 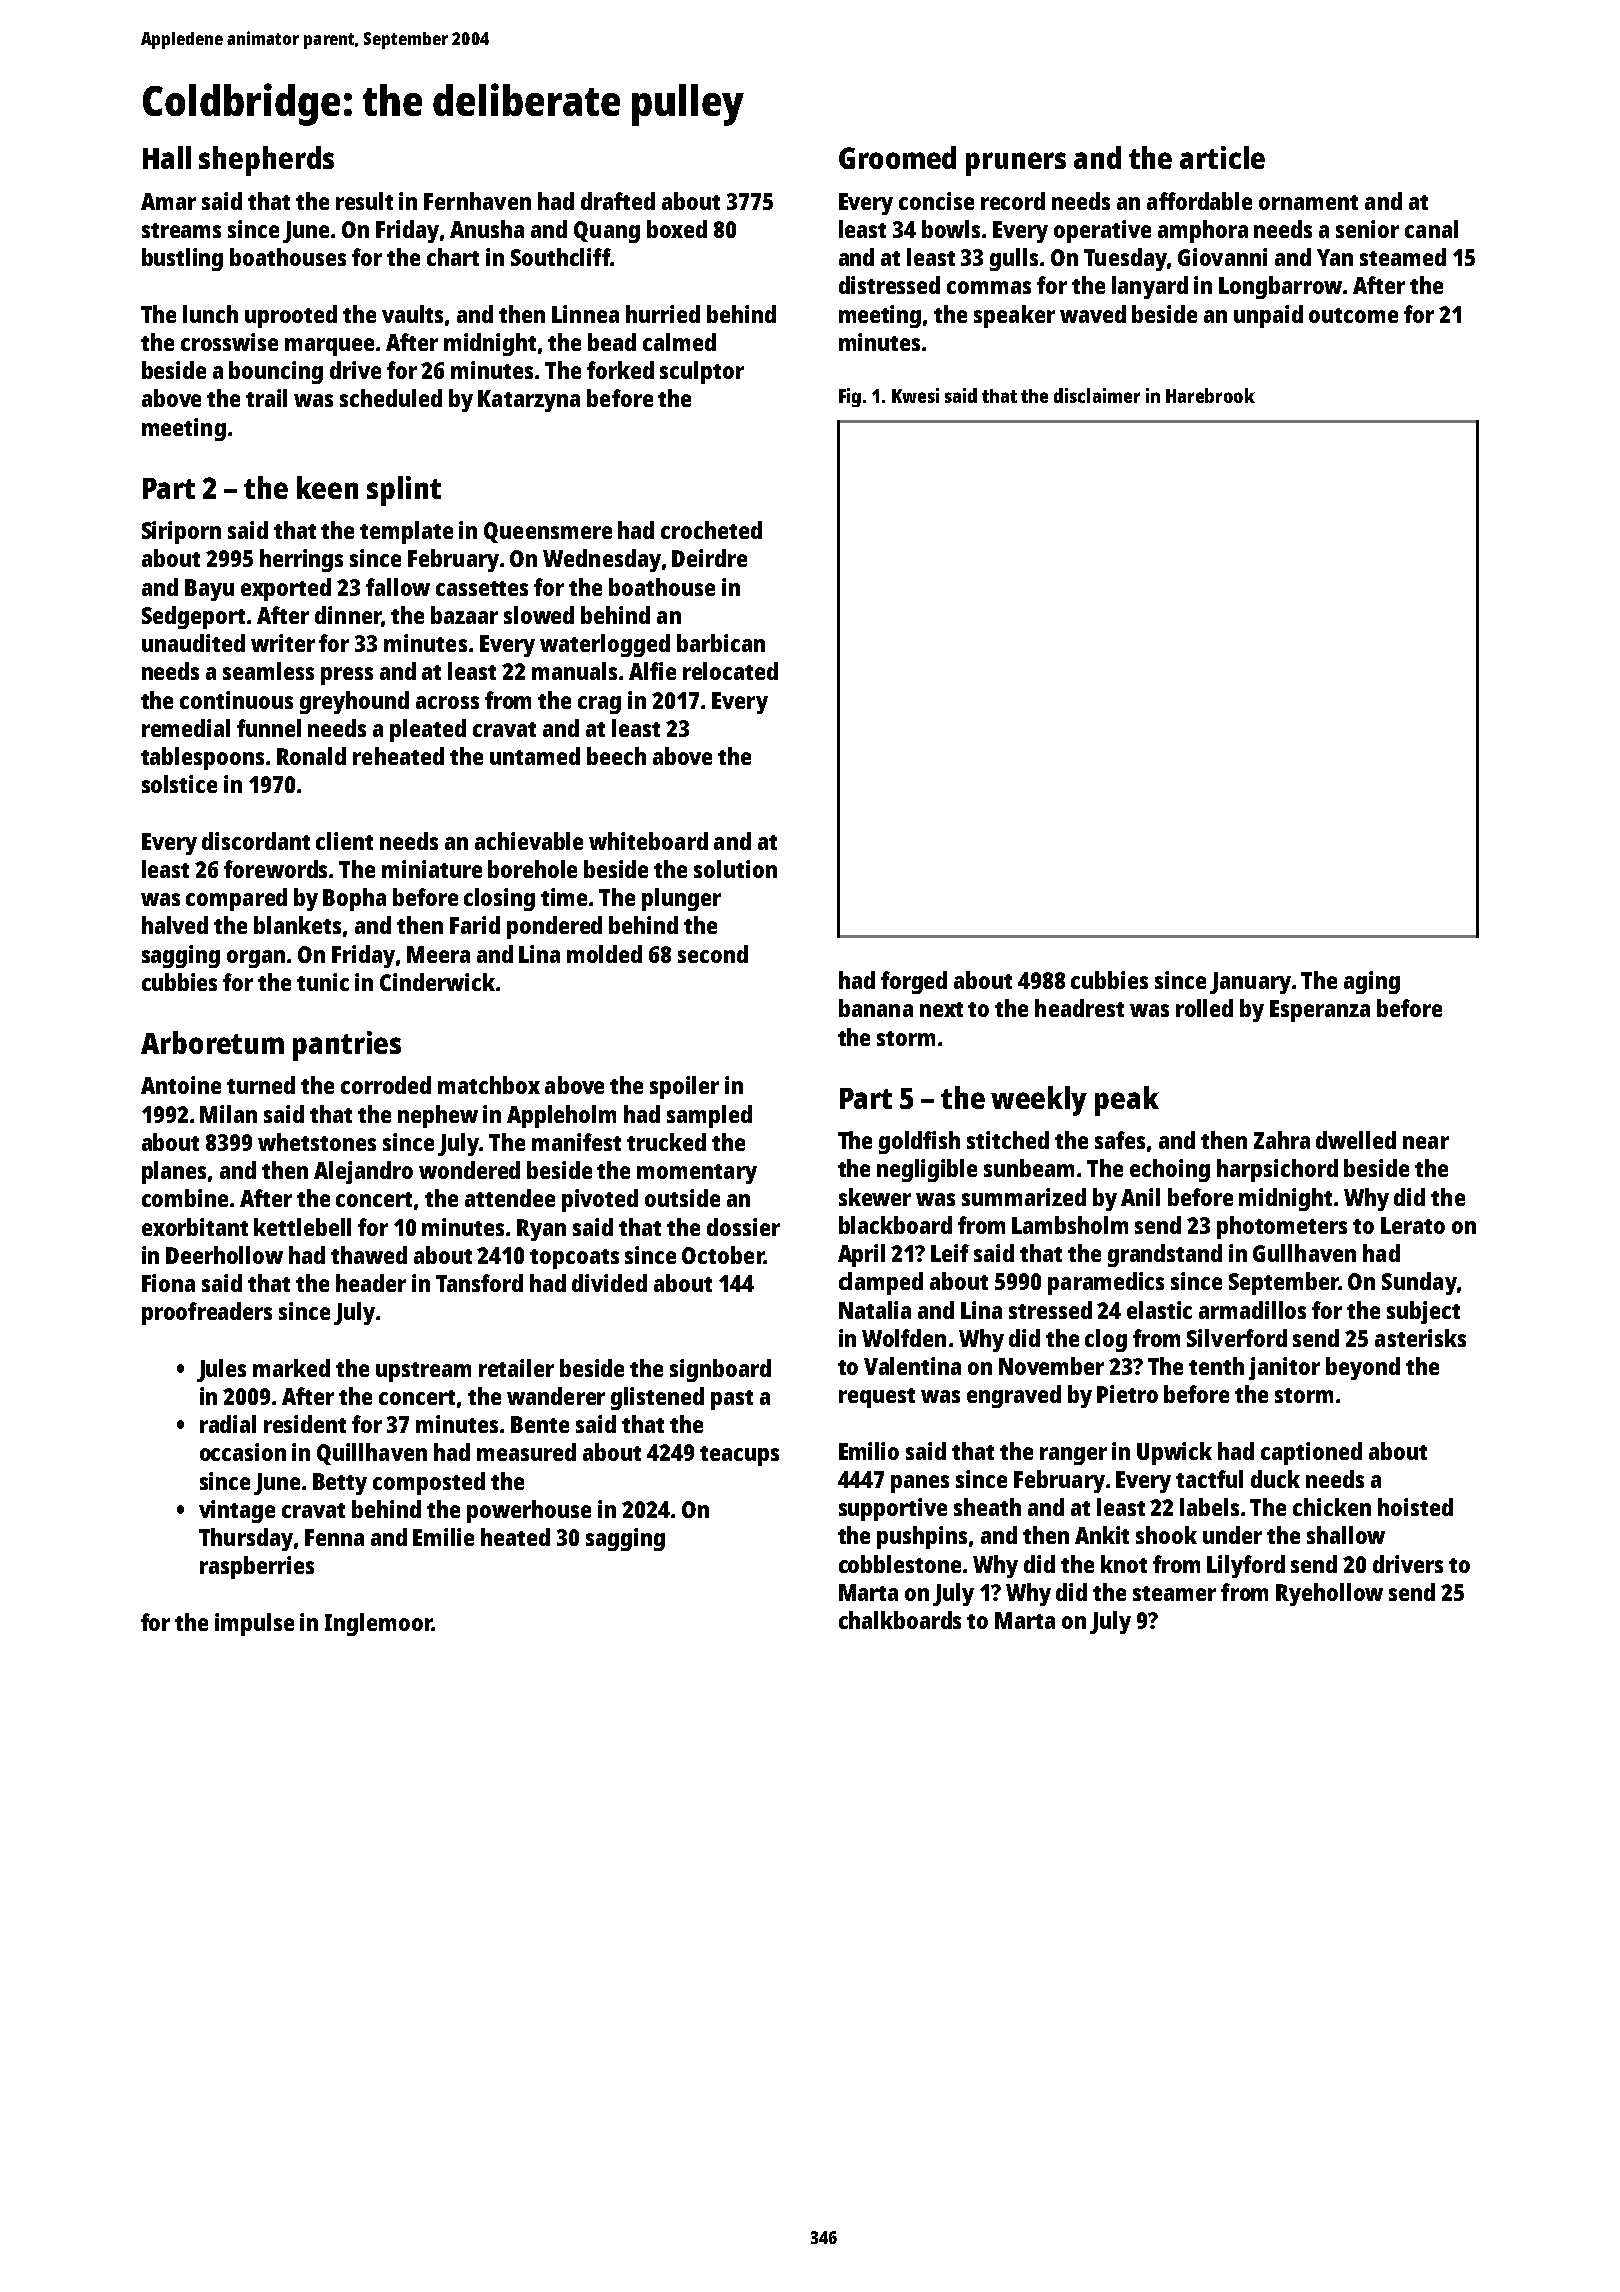 What do you see at coordinates (915, 395) in the document?
I see `Kwesi` at bounding box center [915, 395].
